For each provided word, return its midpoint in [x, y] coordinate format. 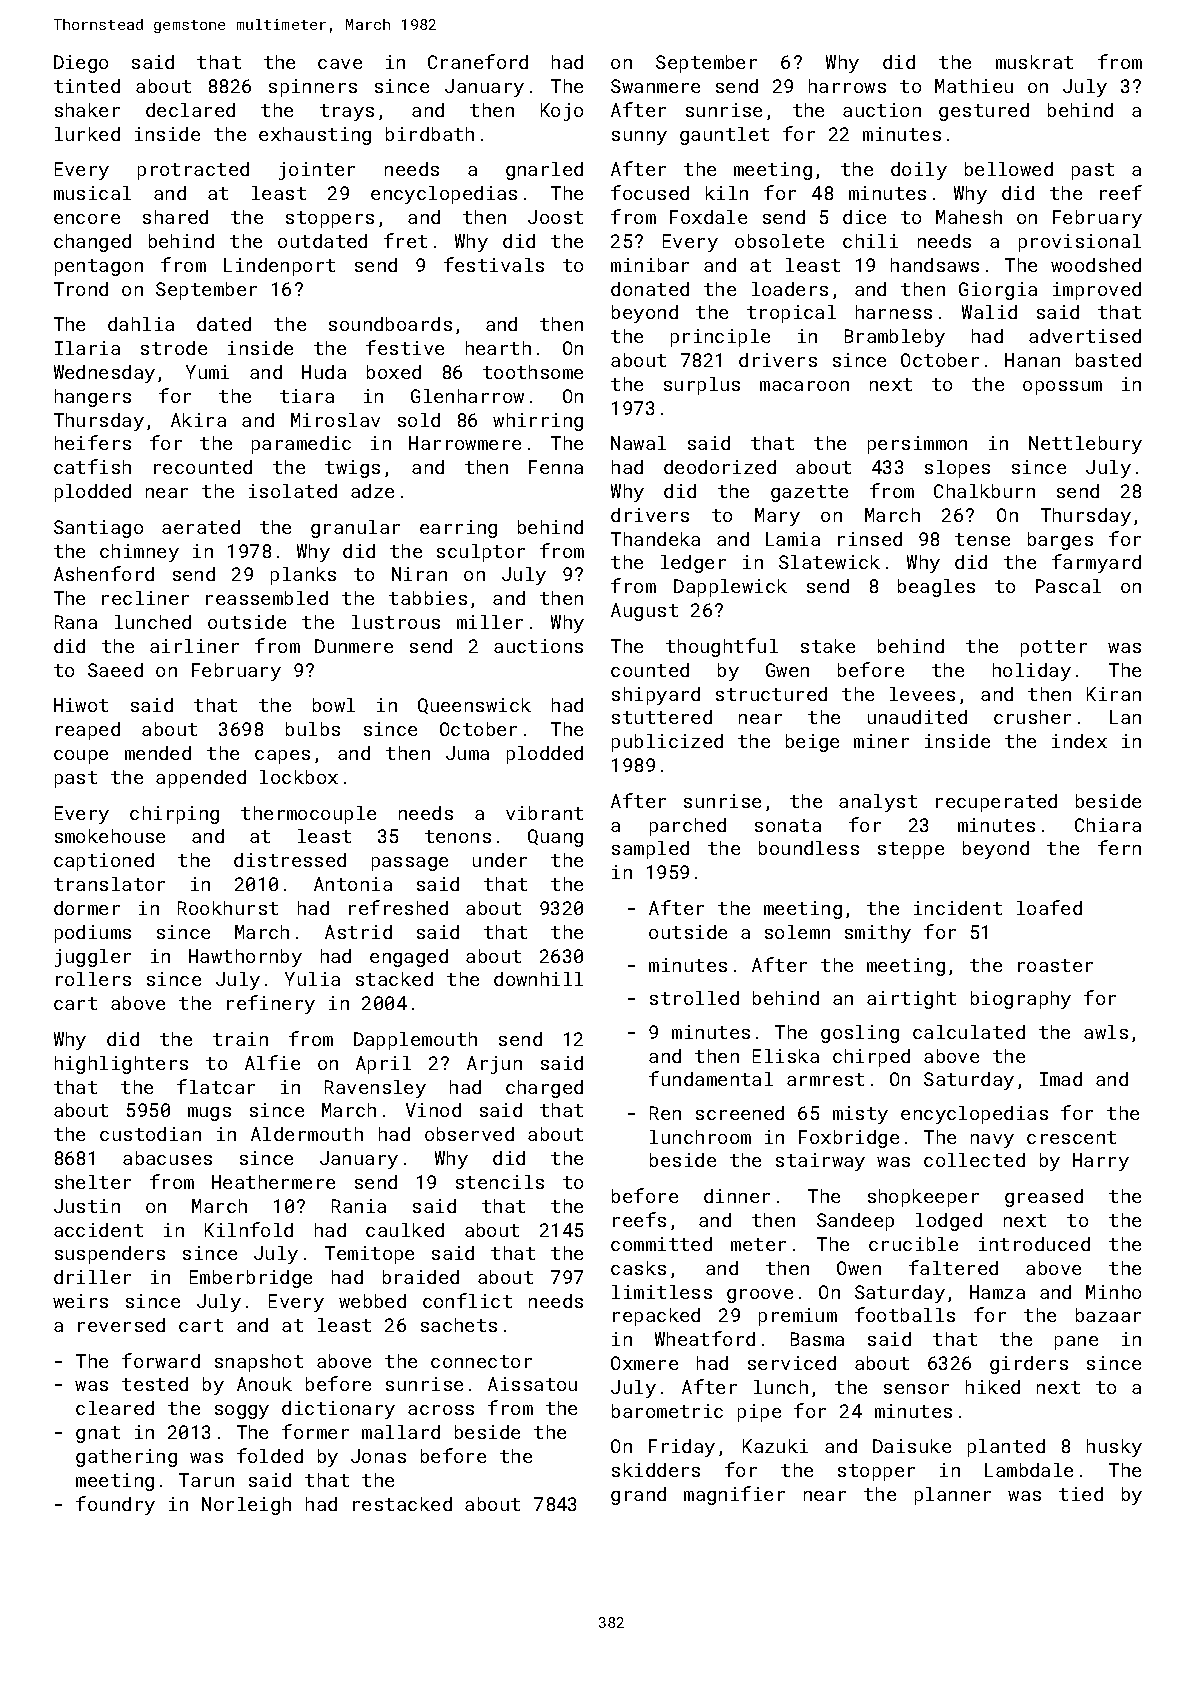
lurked [87, 134]
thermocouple [308, 815]
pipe [759, 1413]
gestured [984, 112]
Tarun [206, 1480]
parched [688, 827]
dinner [737, 1196]
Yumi [207, 372]
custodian [150, 1134]
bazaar [1108, 1315]
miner [881, 741]
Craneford [478, 61]
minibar [650, 265]
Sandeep [855, 1222]
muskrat [1034, 62]
